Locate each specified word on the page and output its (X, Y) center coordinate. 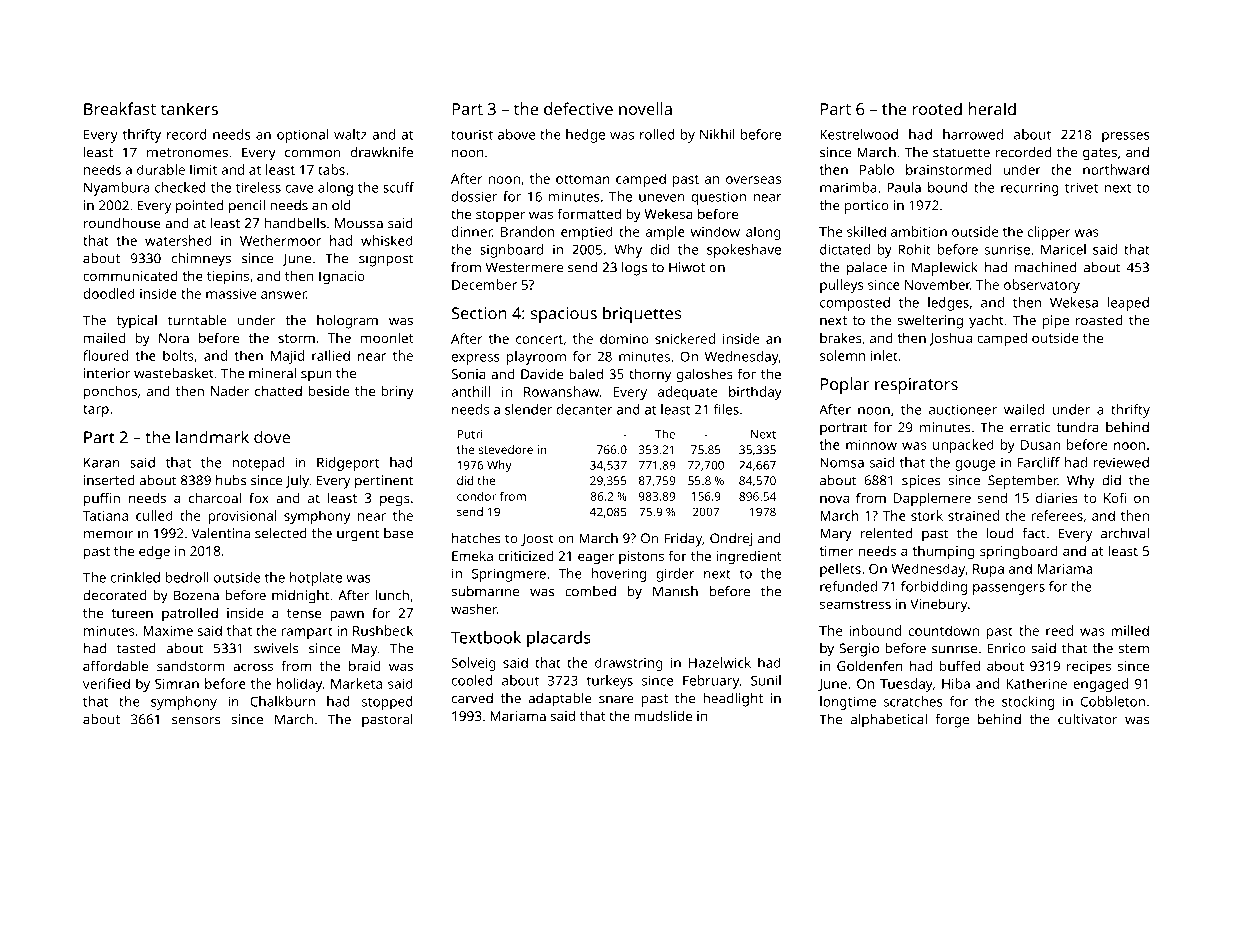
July (297, 482)
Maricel (1063, 249)
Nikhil (717, 134)
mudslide (663, 715)
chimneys (201, 260)
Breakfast (120, 108)
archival (1125, 533)
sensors (196, 721)
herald (992, 108)
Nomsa (842, 463)
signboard (511, 251)
